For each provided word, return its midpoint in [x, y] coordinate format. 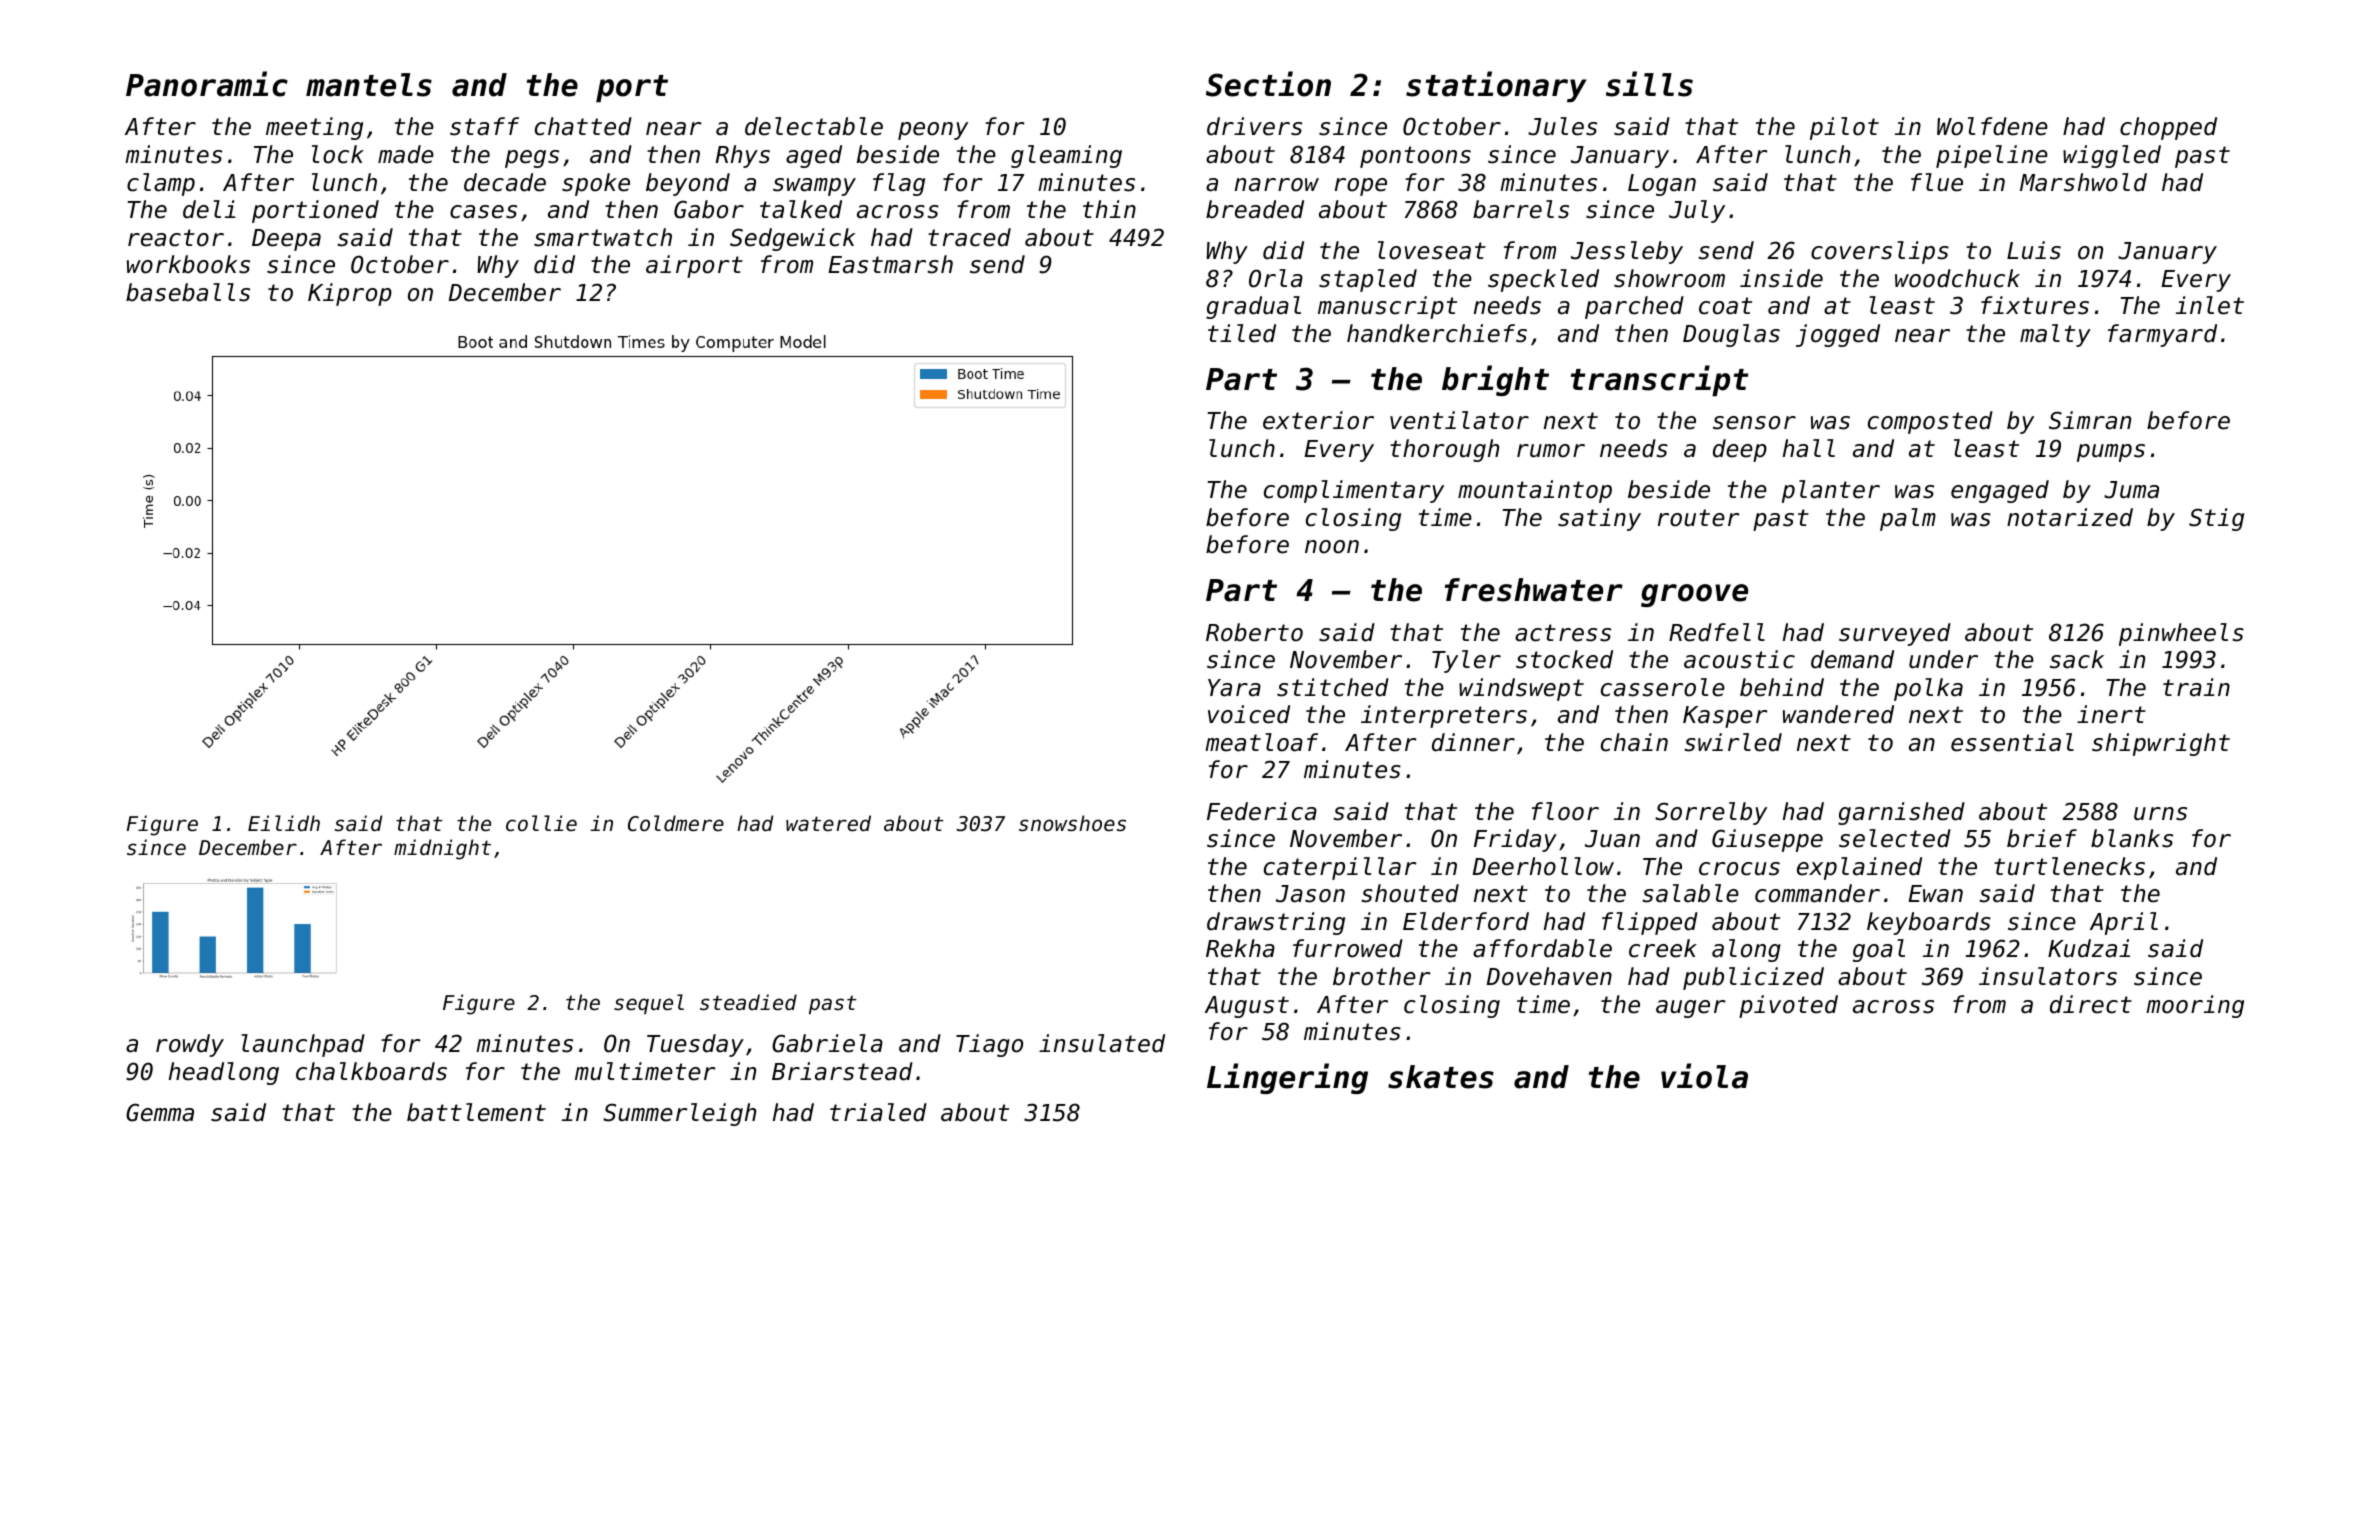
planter [1831, 491]
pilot [1844, 128]
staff [484, 126]
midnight [442, 849]
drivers [1254, 126]
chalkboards [371, 1071]
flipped [1650, 923]
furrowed [1348, 948]
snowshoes [1072, 823]
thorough [1444, 450]
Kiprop [350, 294]
